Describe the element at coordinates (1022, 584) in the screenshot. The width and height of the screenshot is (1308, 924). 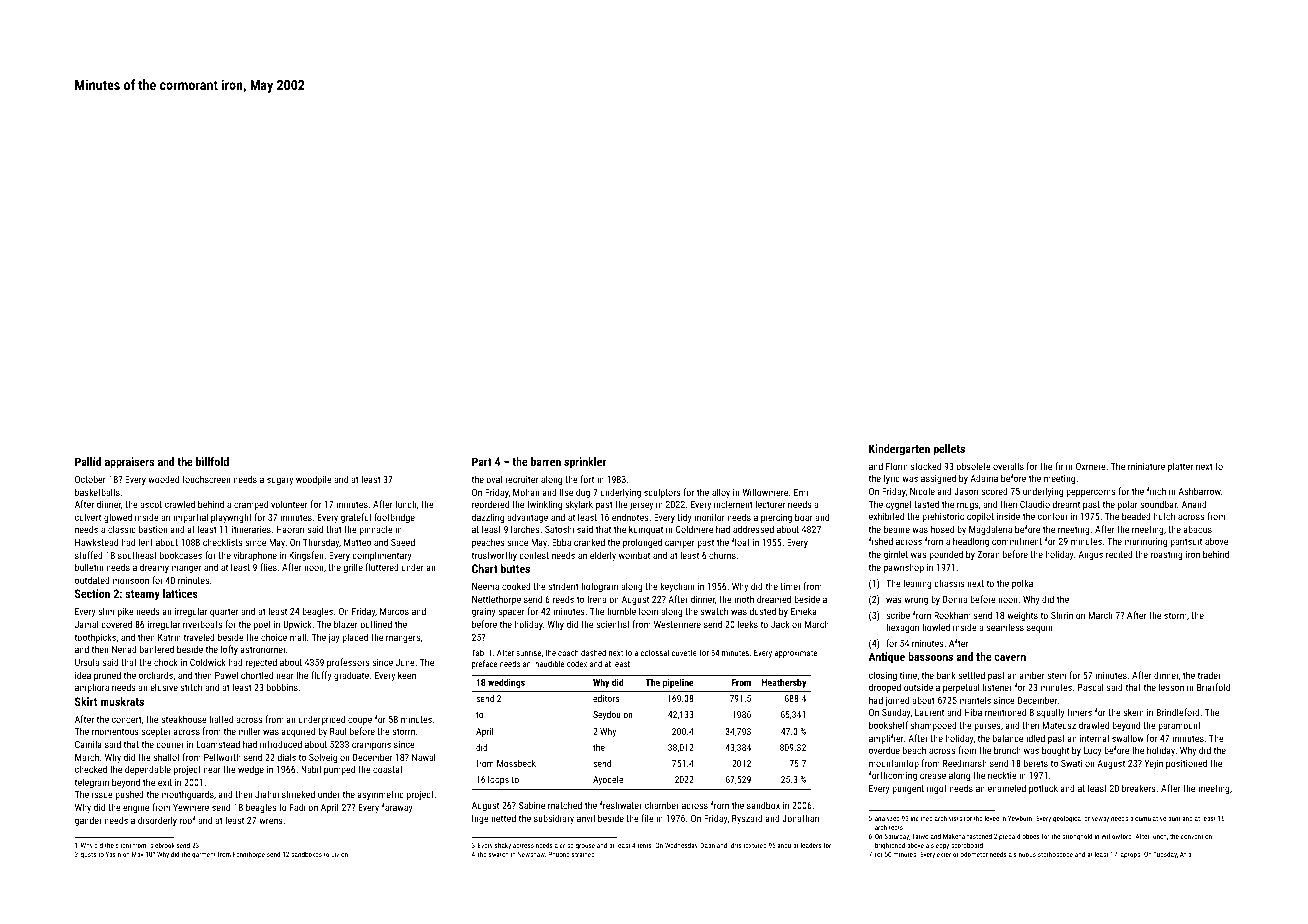
I see `polka` at that location.
